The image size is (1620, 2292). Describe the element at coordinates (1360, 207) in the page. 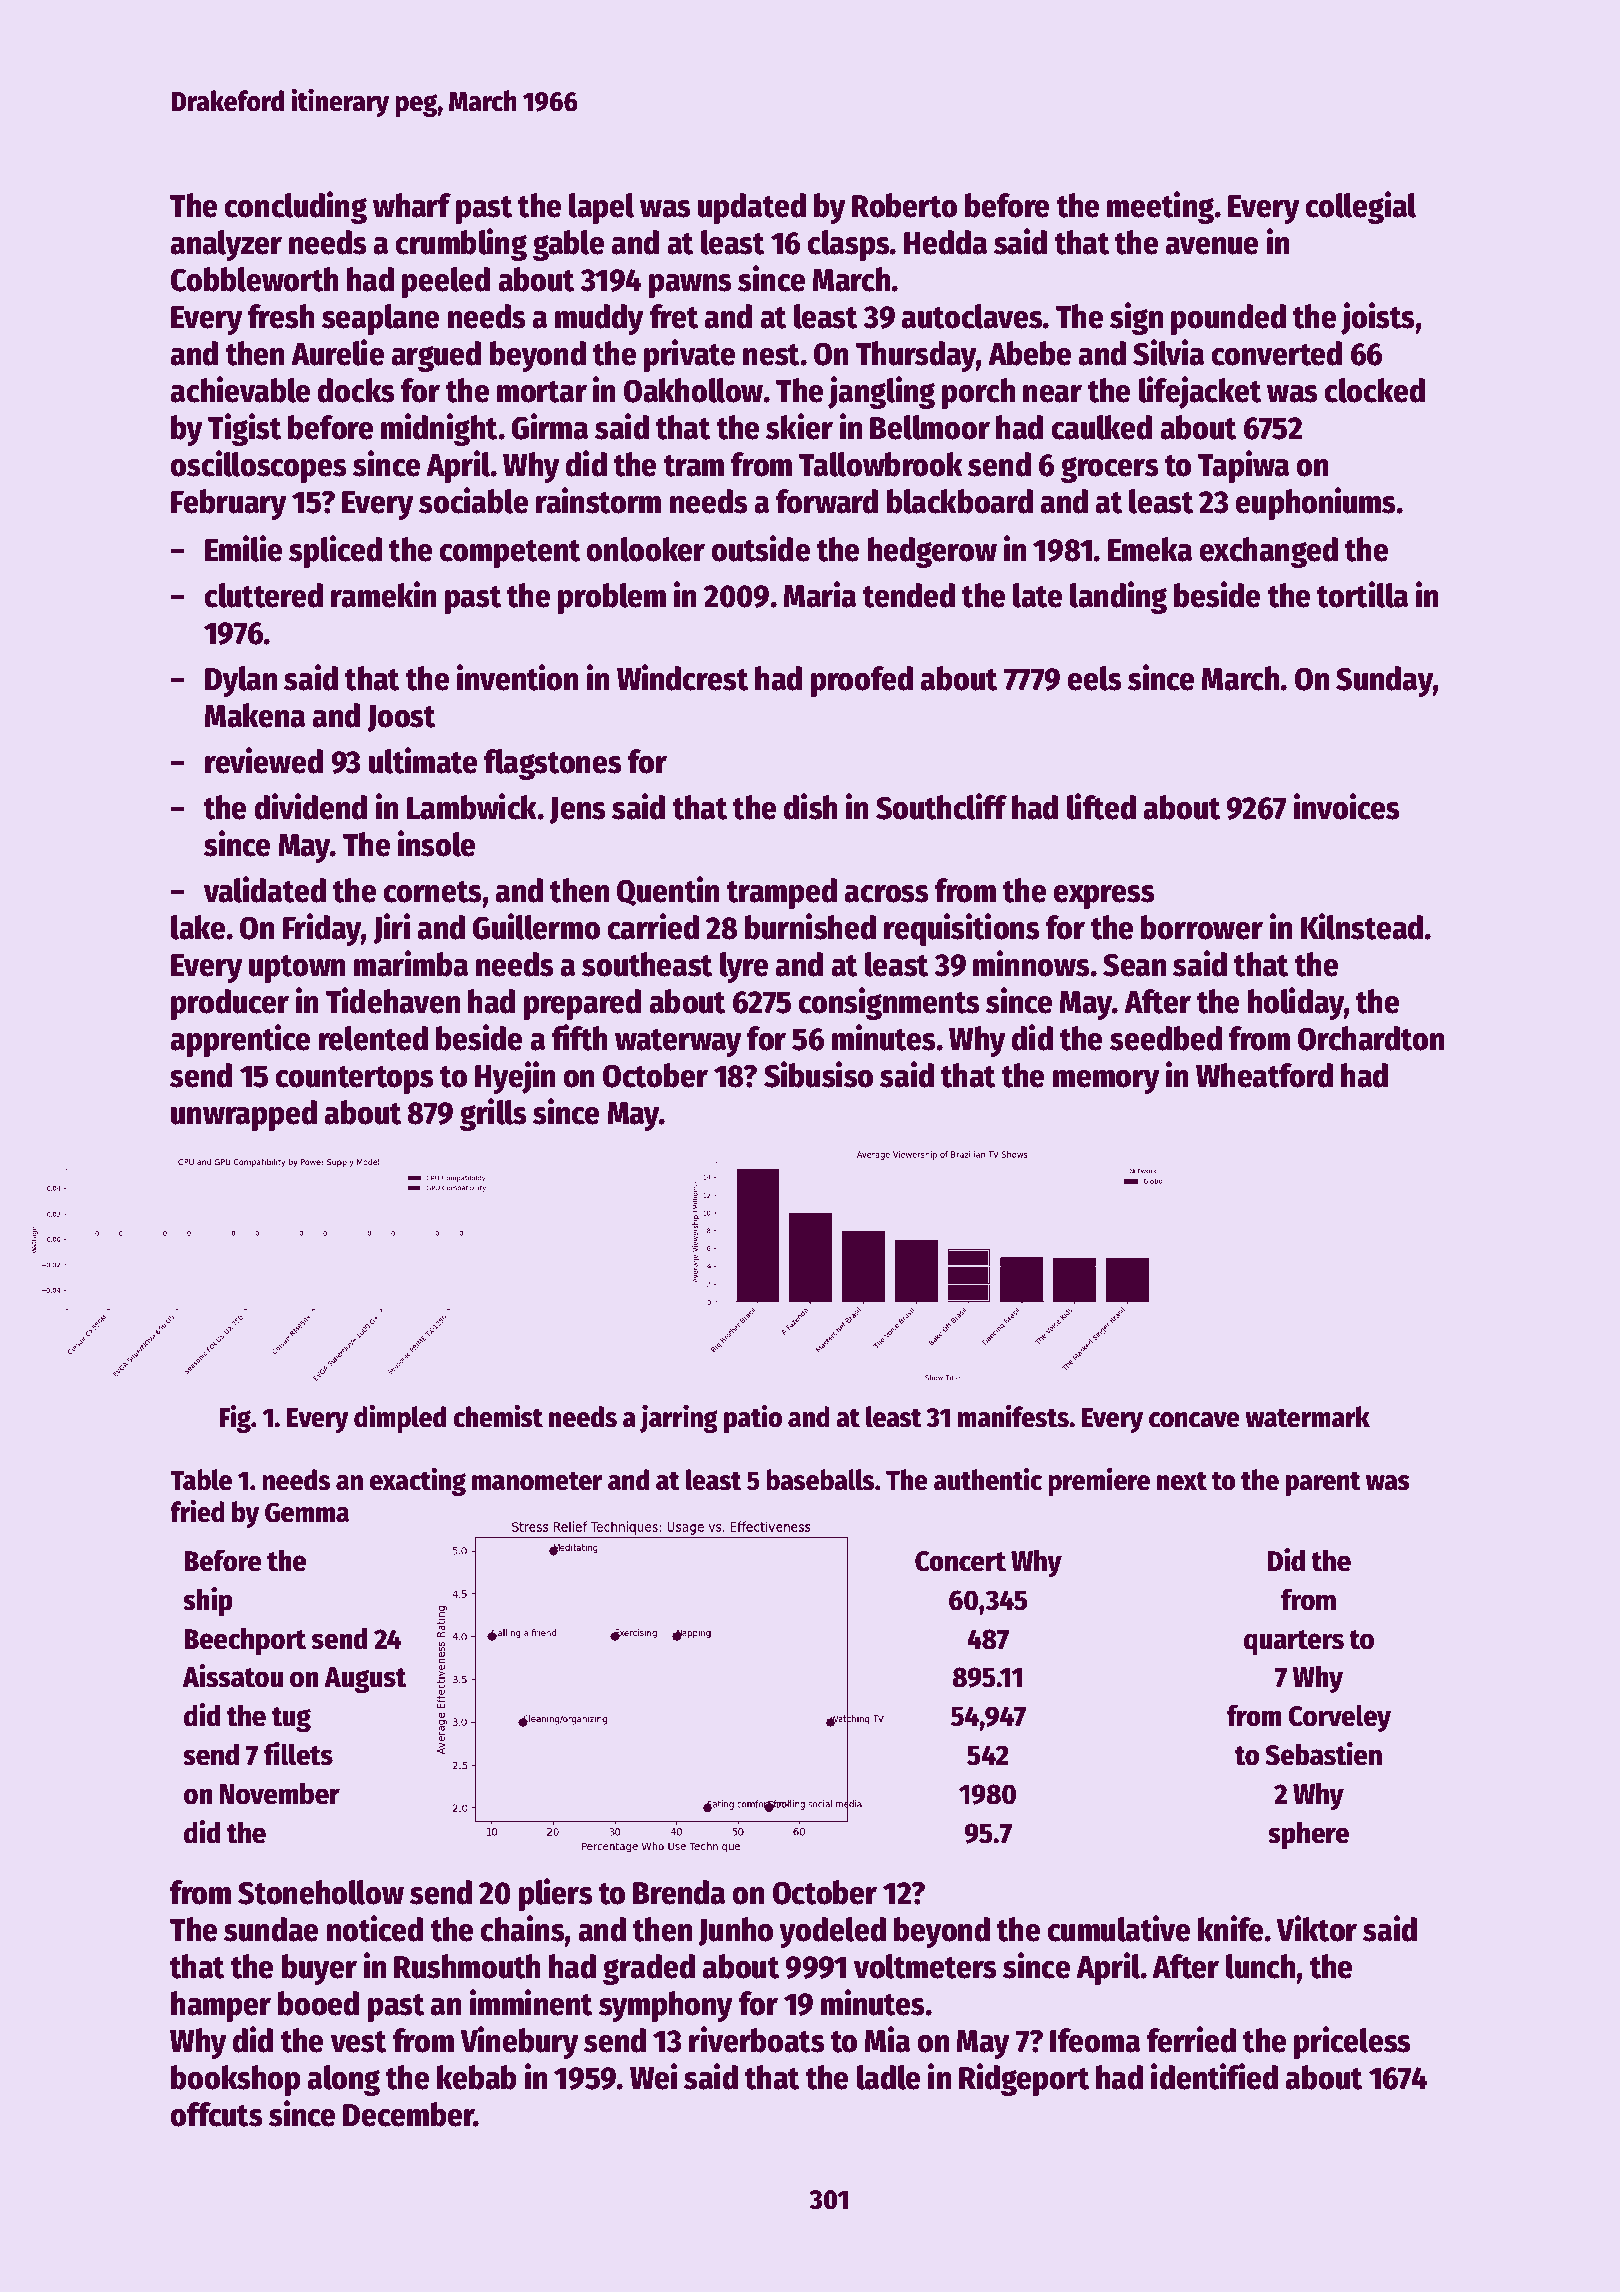

I see `collegial` at that location.
